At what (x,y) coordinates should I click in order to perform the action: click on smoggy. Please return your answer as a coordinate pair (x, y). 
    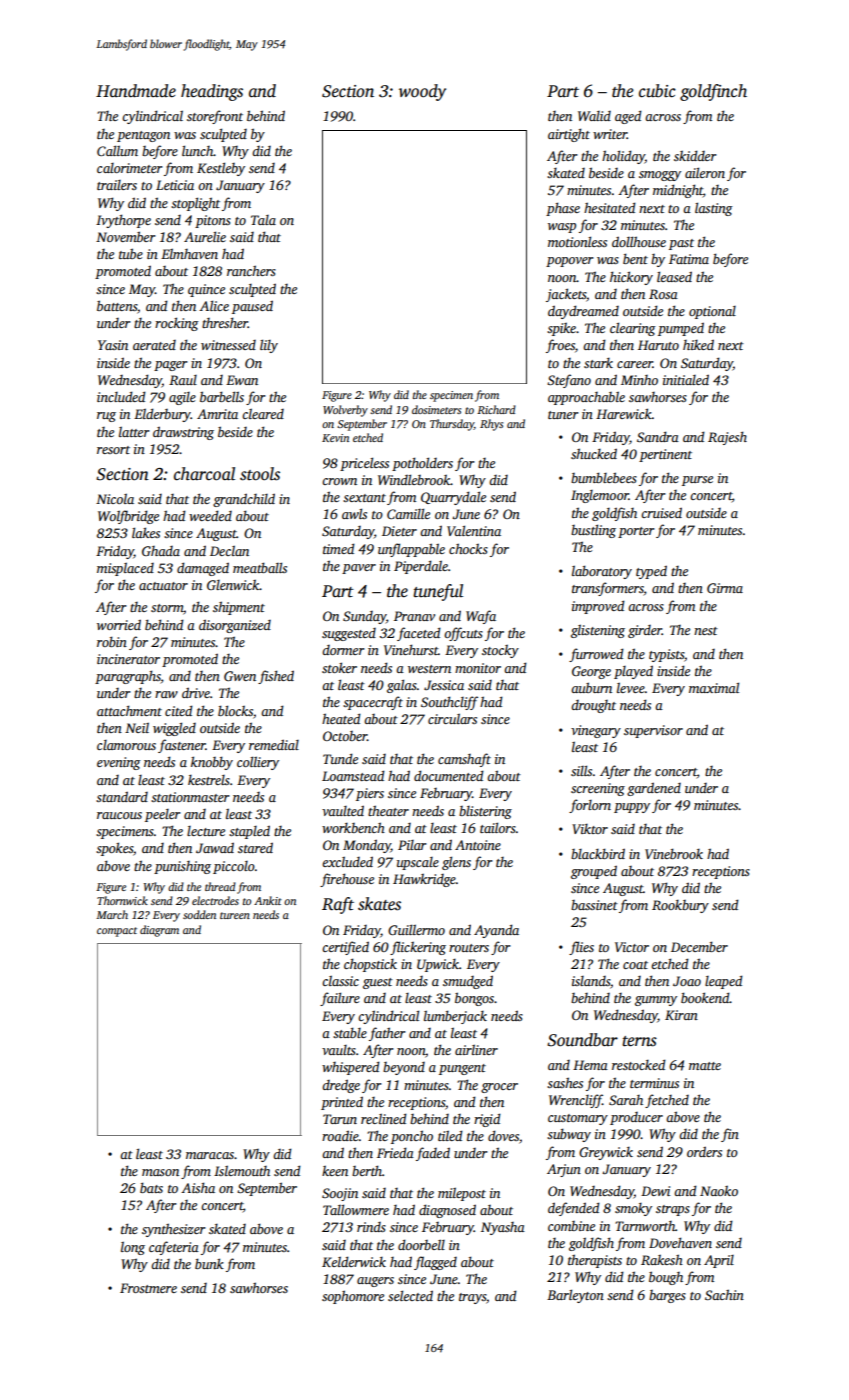
    Looking at the image, I should click on (660, 176).
